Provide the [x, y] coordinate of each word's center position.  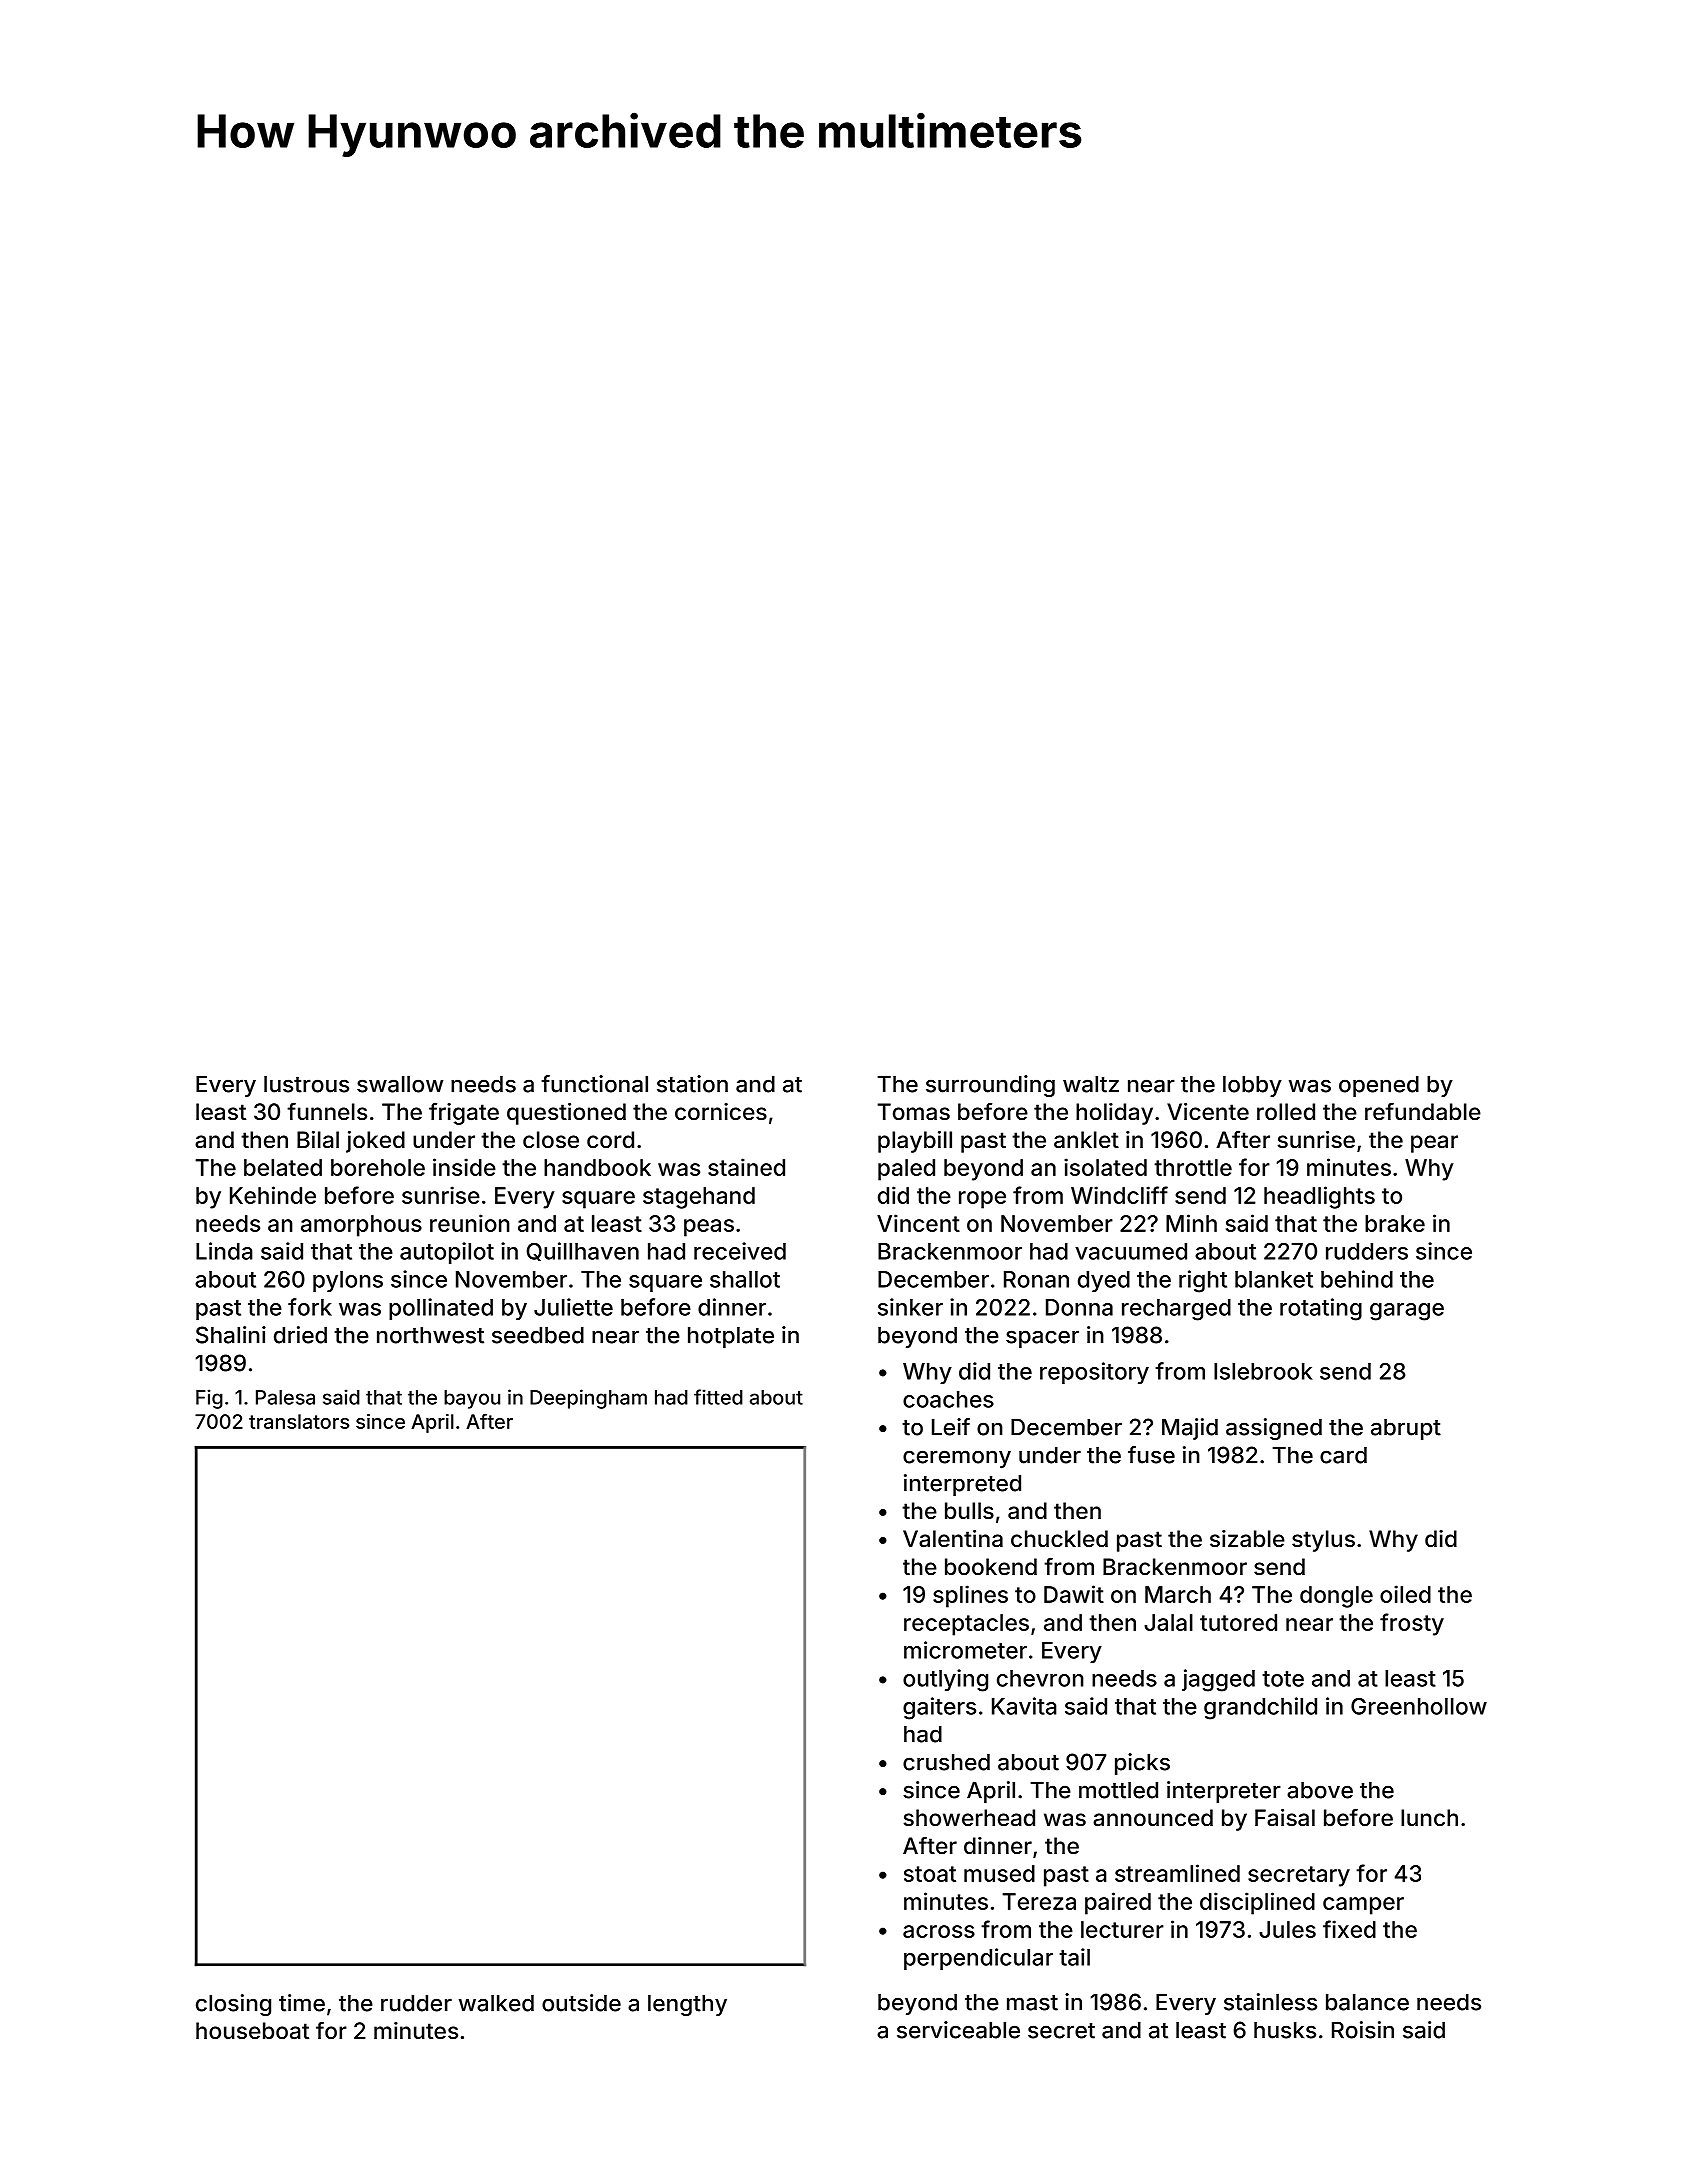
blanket [1274, 1279]
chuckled [1059, 1538]
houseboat [252, 2031]
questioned [566, 1114]
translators [299, 1421]
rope [982, 1200]
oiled [1405, 1594]
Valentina [953, 1539]
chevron [1040, 1678]
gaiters [939, 1708]
